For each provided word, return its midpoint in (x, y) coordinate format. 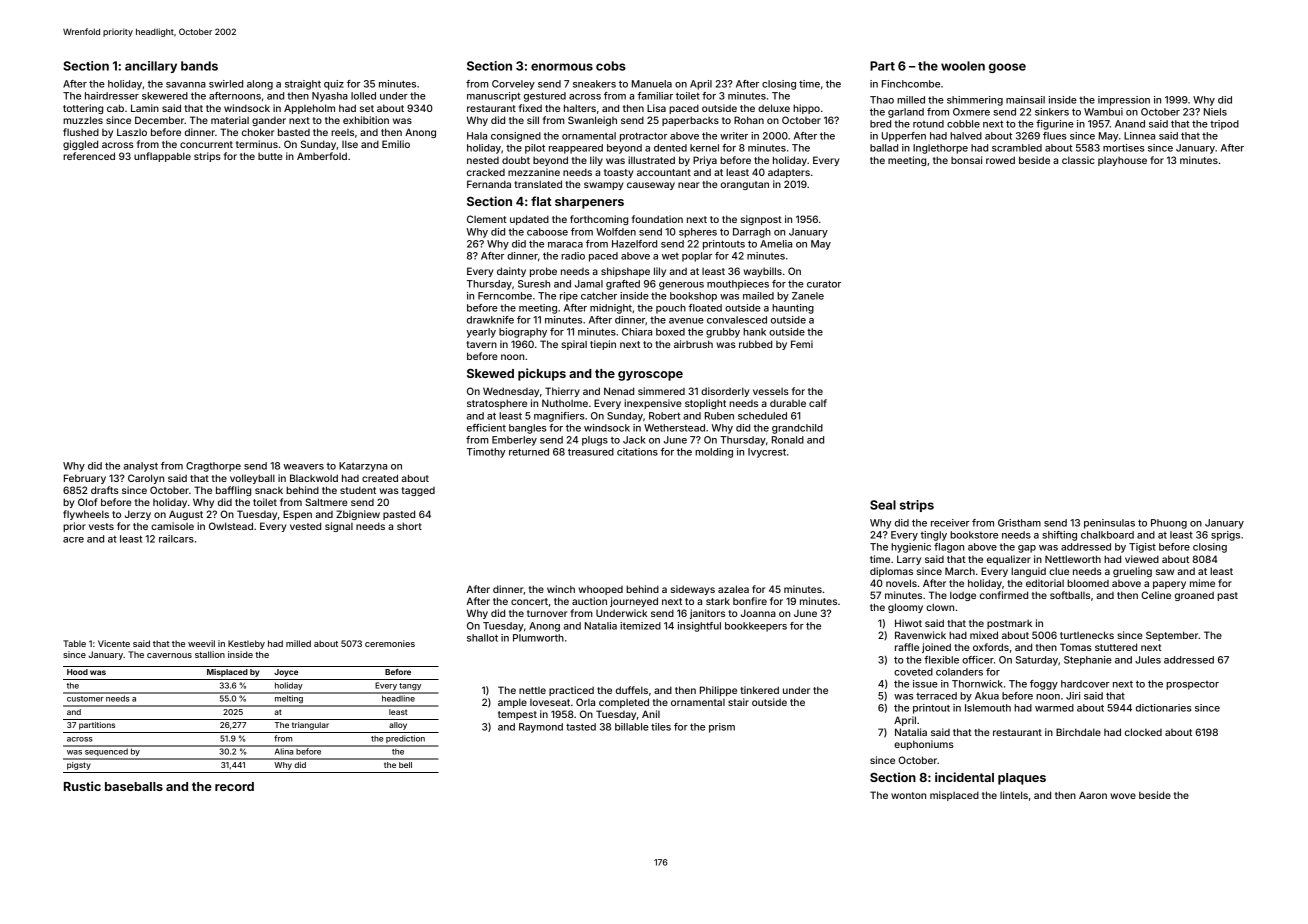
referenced (89, 156)
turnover (547, 613)
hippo (806, 109)
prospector (1192, 685)
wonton (908, 795)
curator (824, 284)
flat (541, 201)
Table (74, 643)
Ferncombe (505, 296)
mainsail (1025, 100)
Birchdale (1078, 732)
